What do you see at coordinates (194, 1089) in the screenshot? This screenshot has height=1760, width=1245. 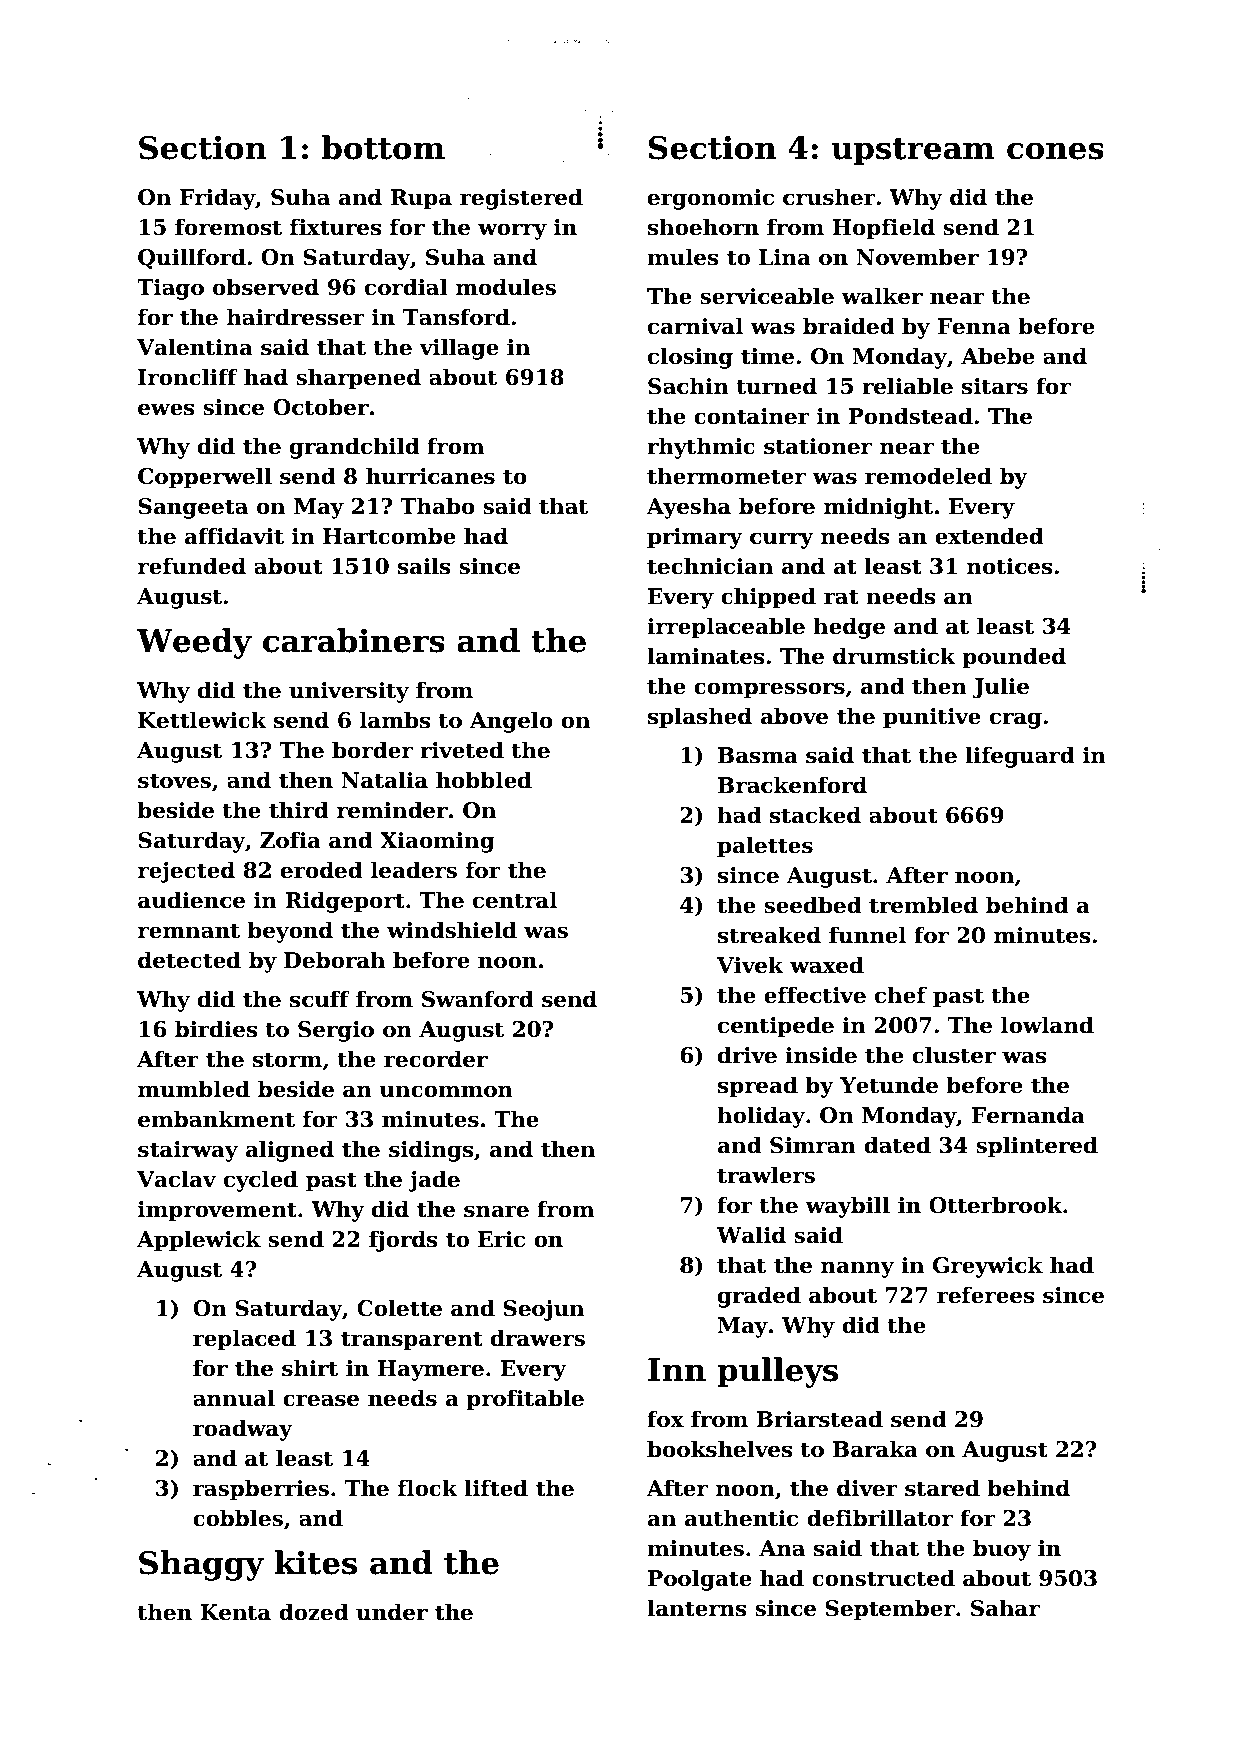 I see `mumbled` at bounding box center [194, 1089].
